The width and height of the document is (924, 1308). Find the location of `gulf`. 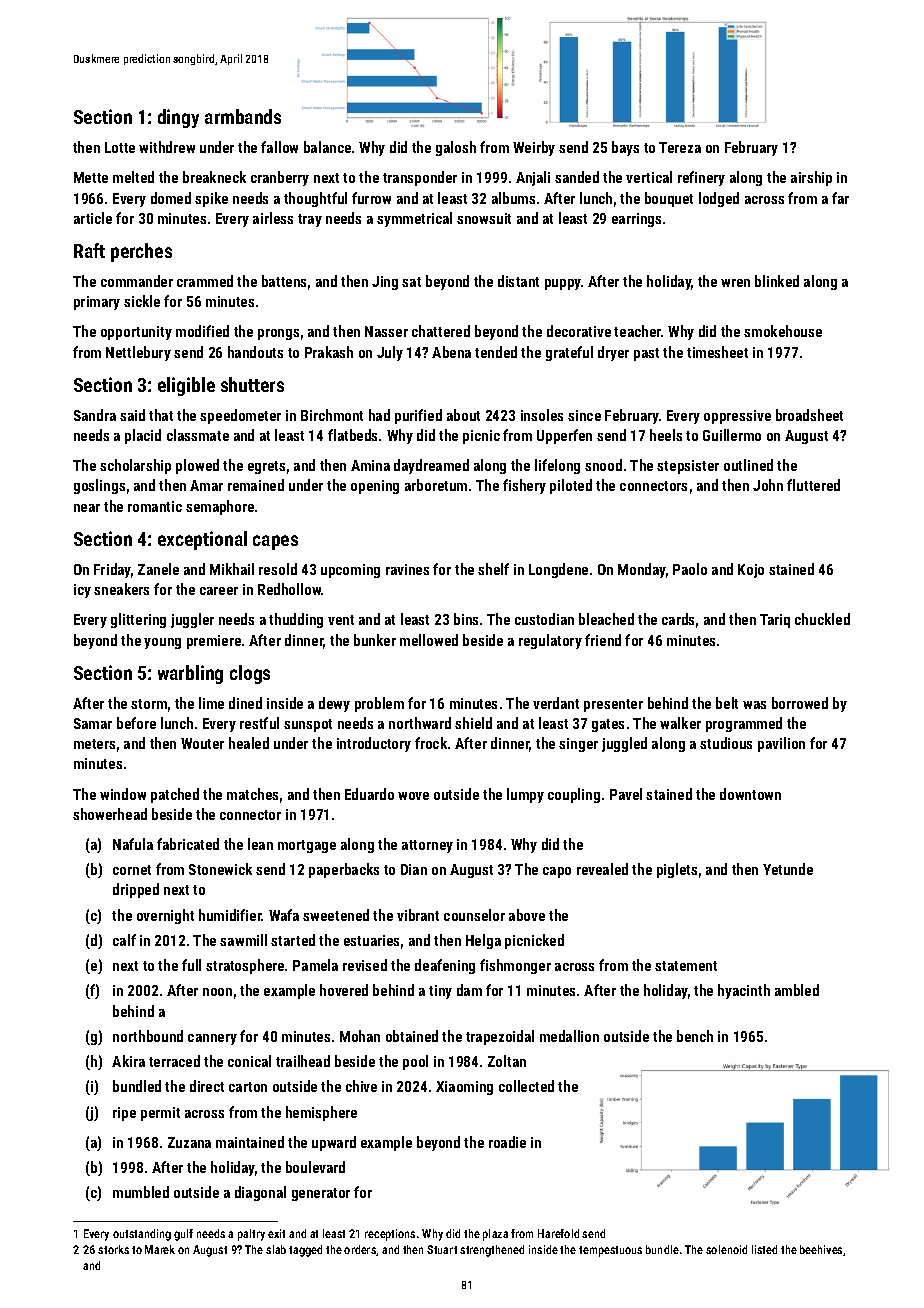

gulf is located at coordinates (183, 1235).
